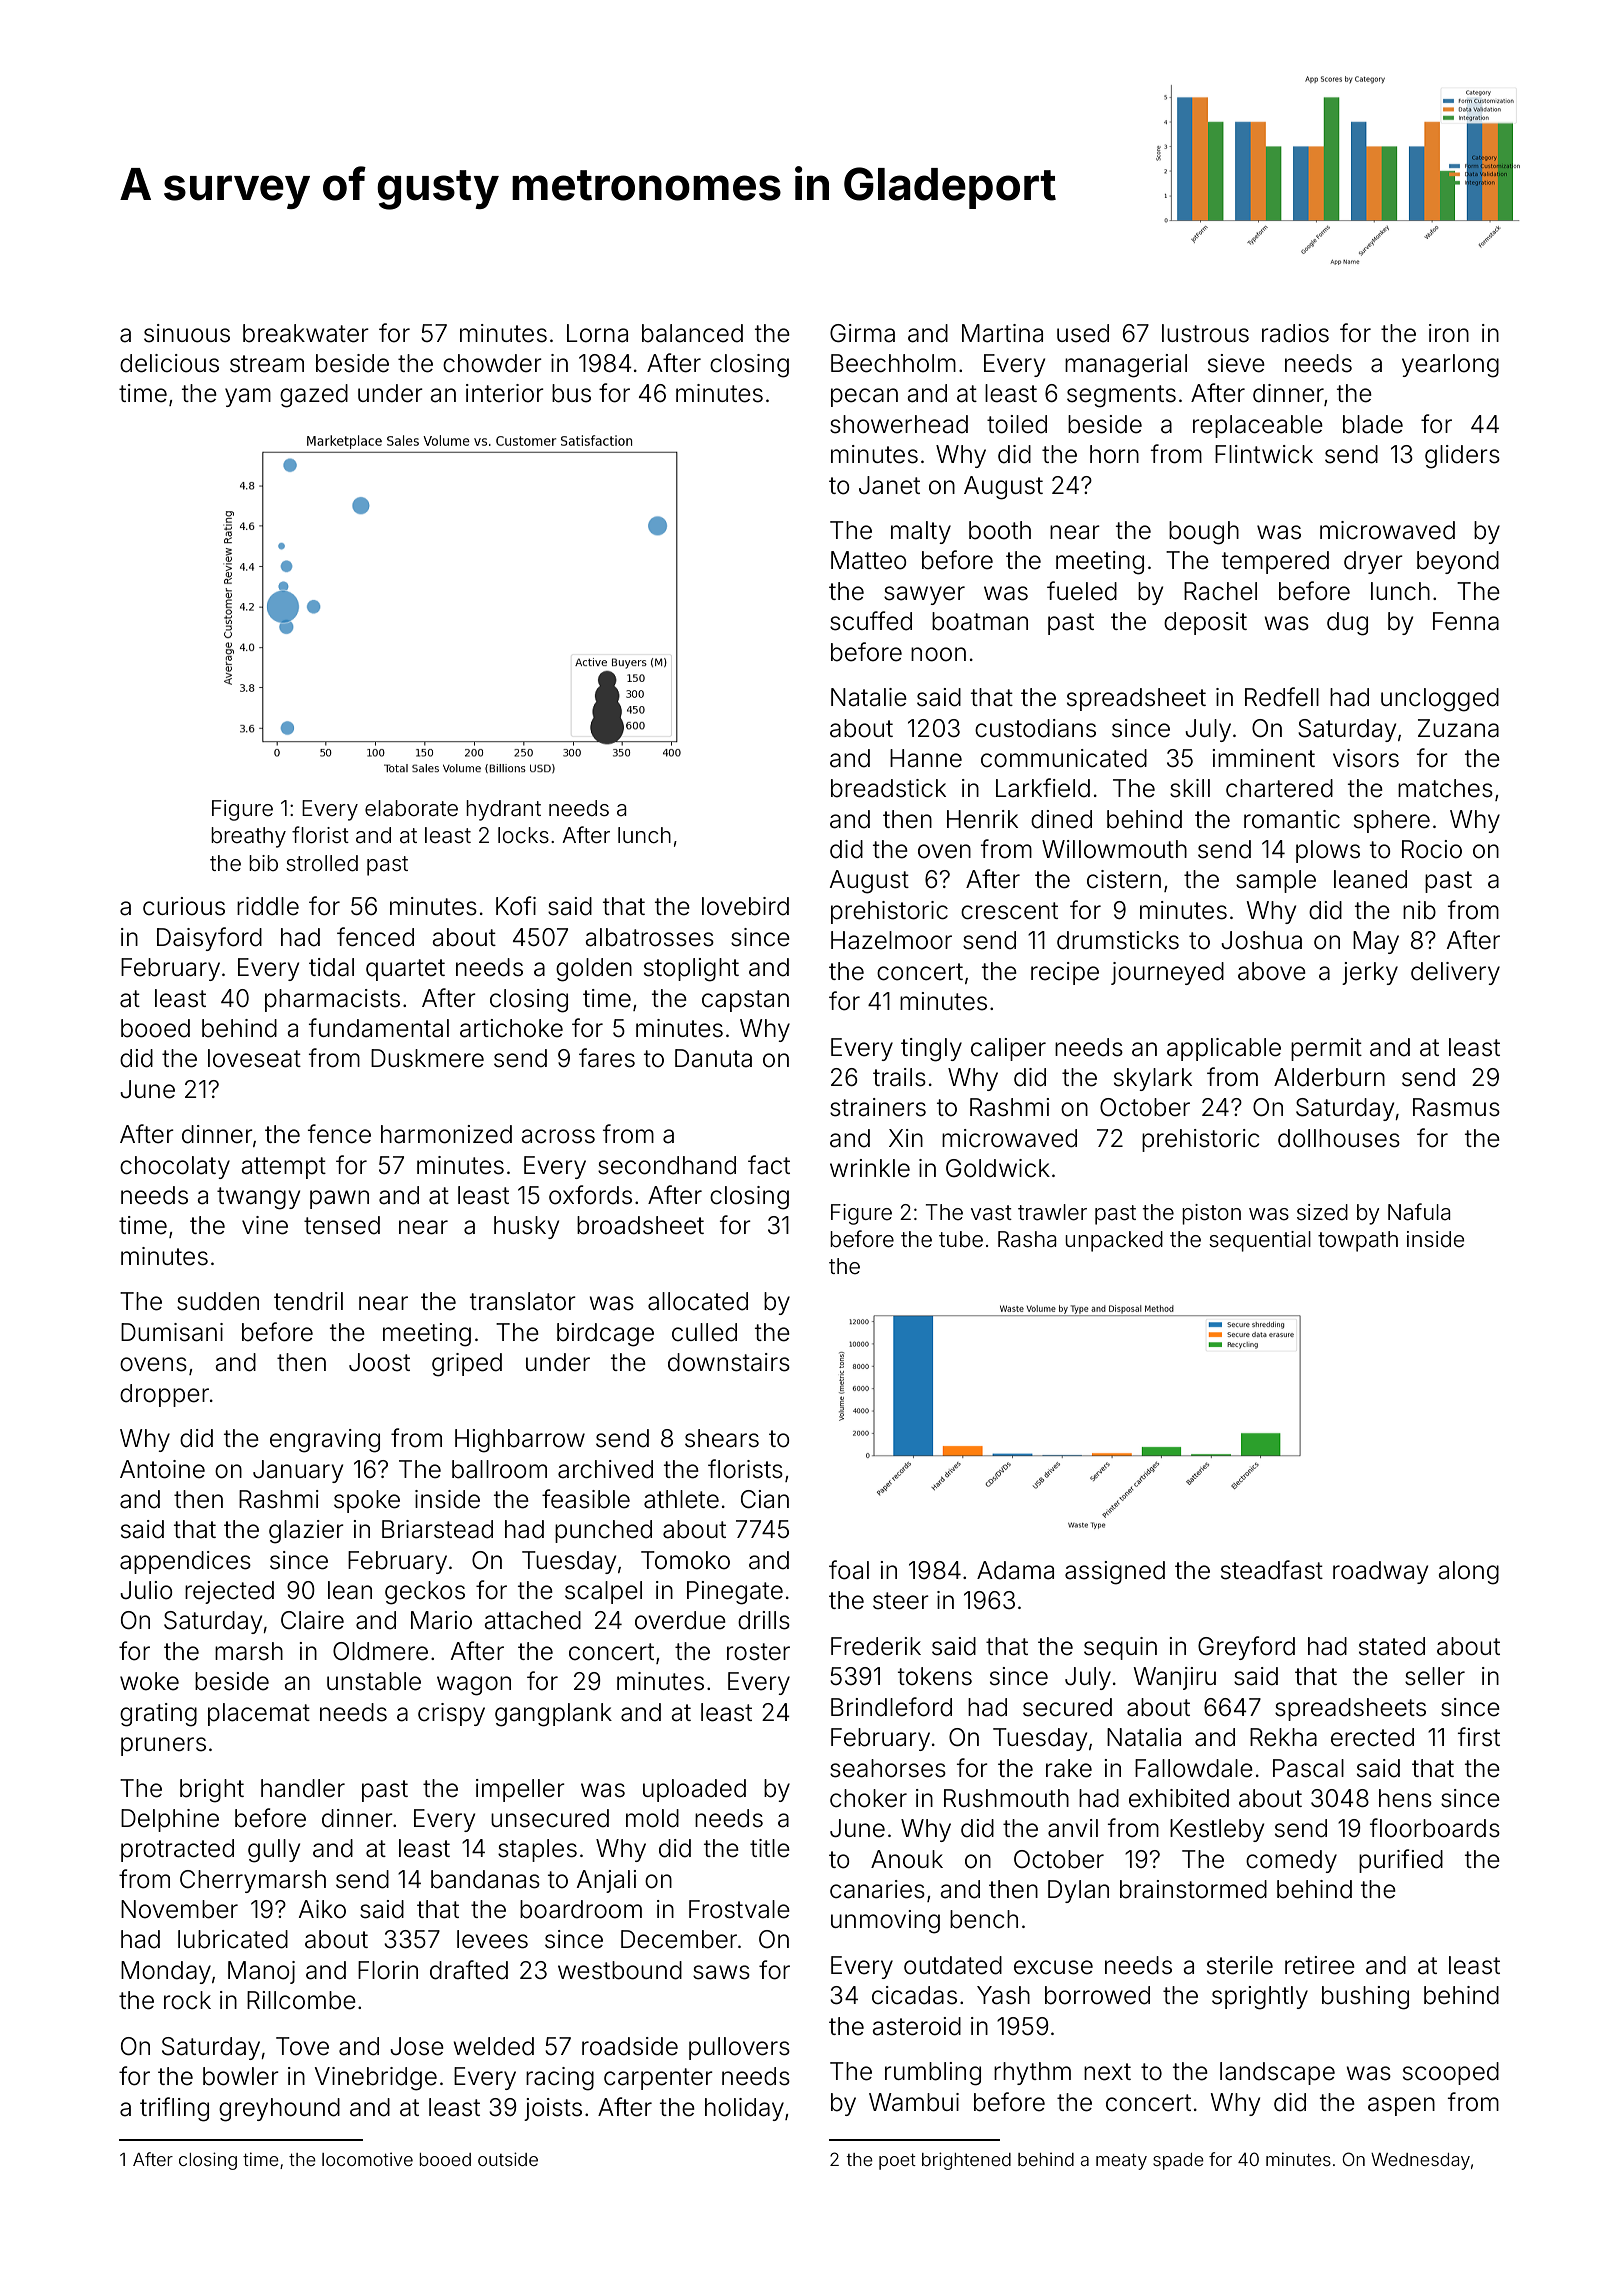 The height and width of the document is (2292, 1620). Describe the element at coordinates (1260, 1241) in the document. I see `sequential` at that location.
